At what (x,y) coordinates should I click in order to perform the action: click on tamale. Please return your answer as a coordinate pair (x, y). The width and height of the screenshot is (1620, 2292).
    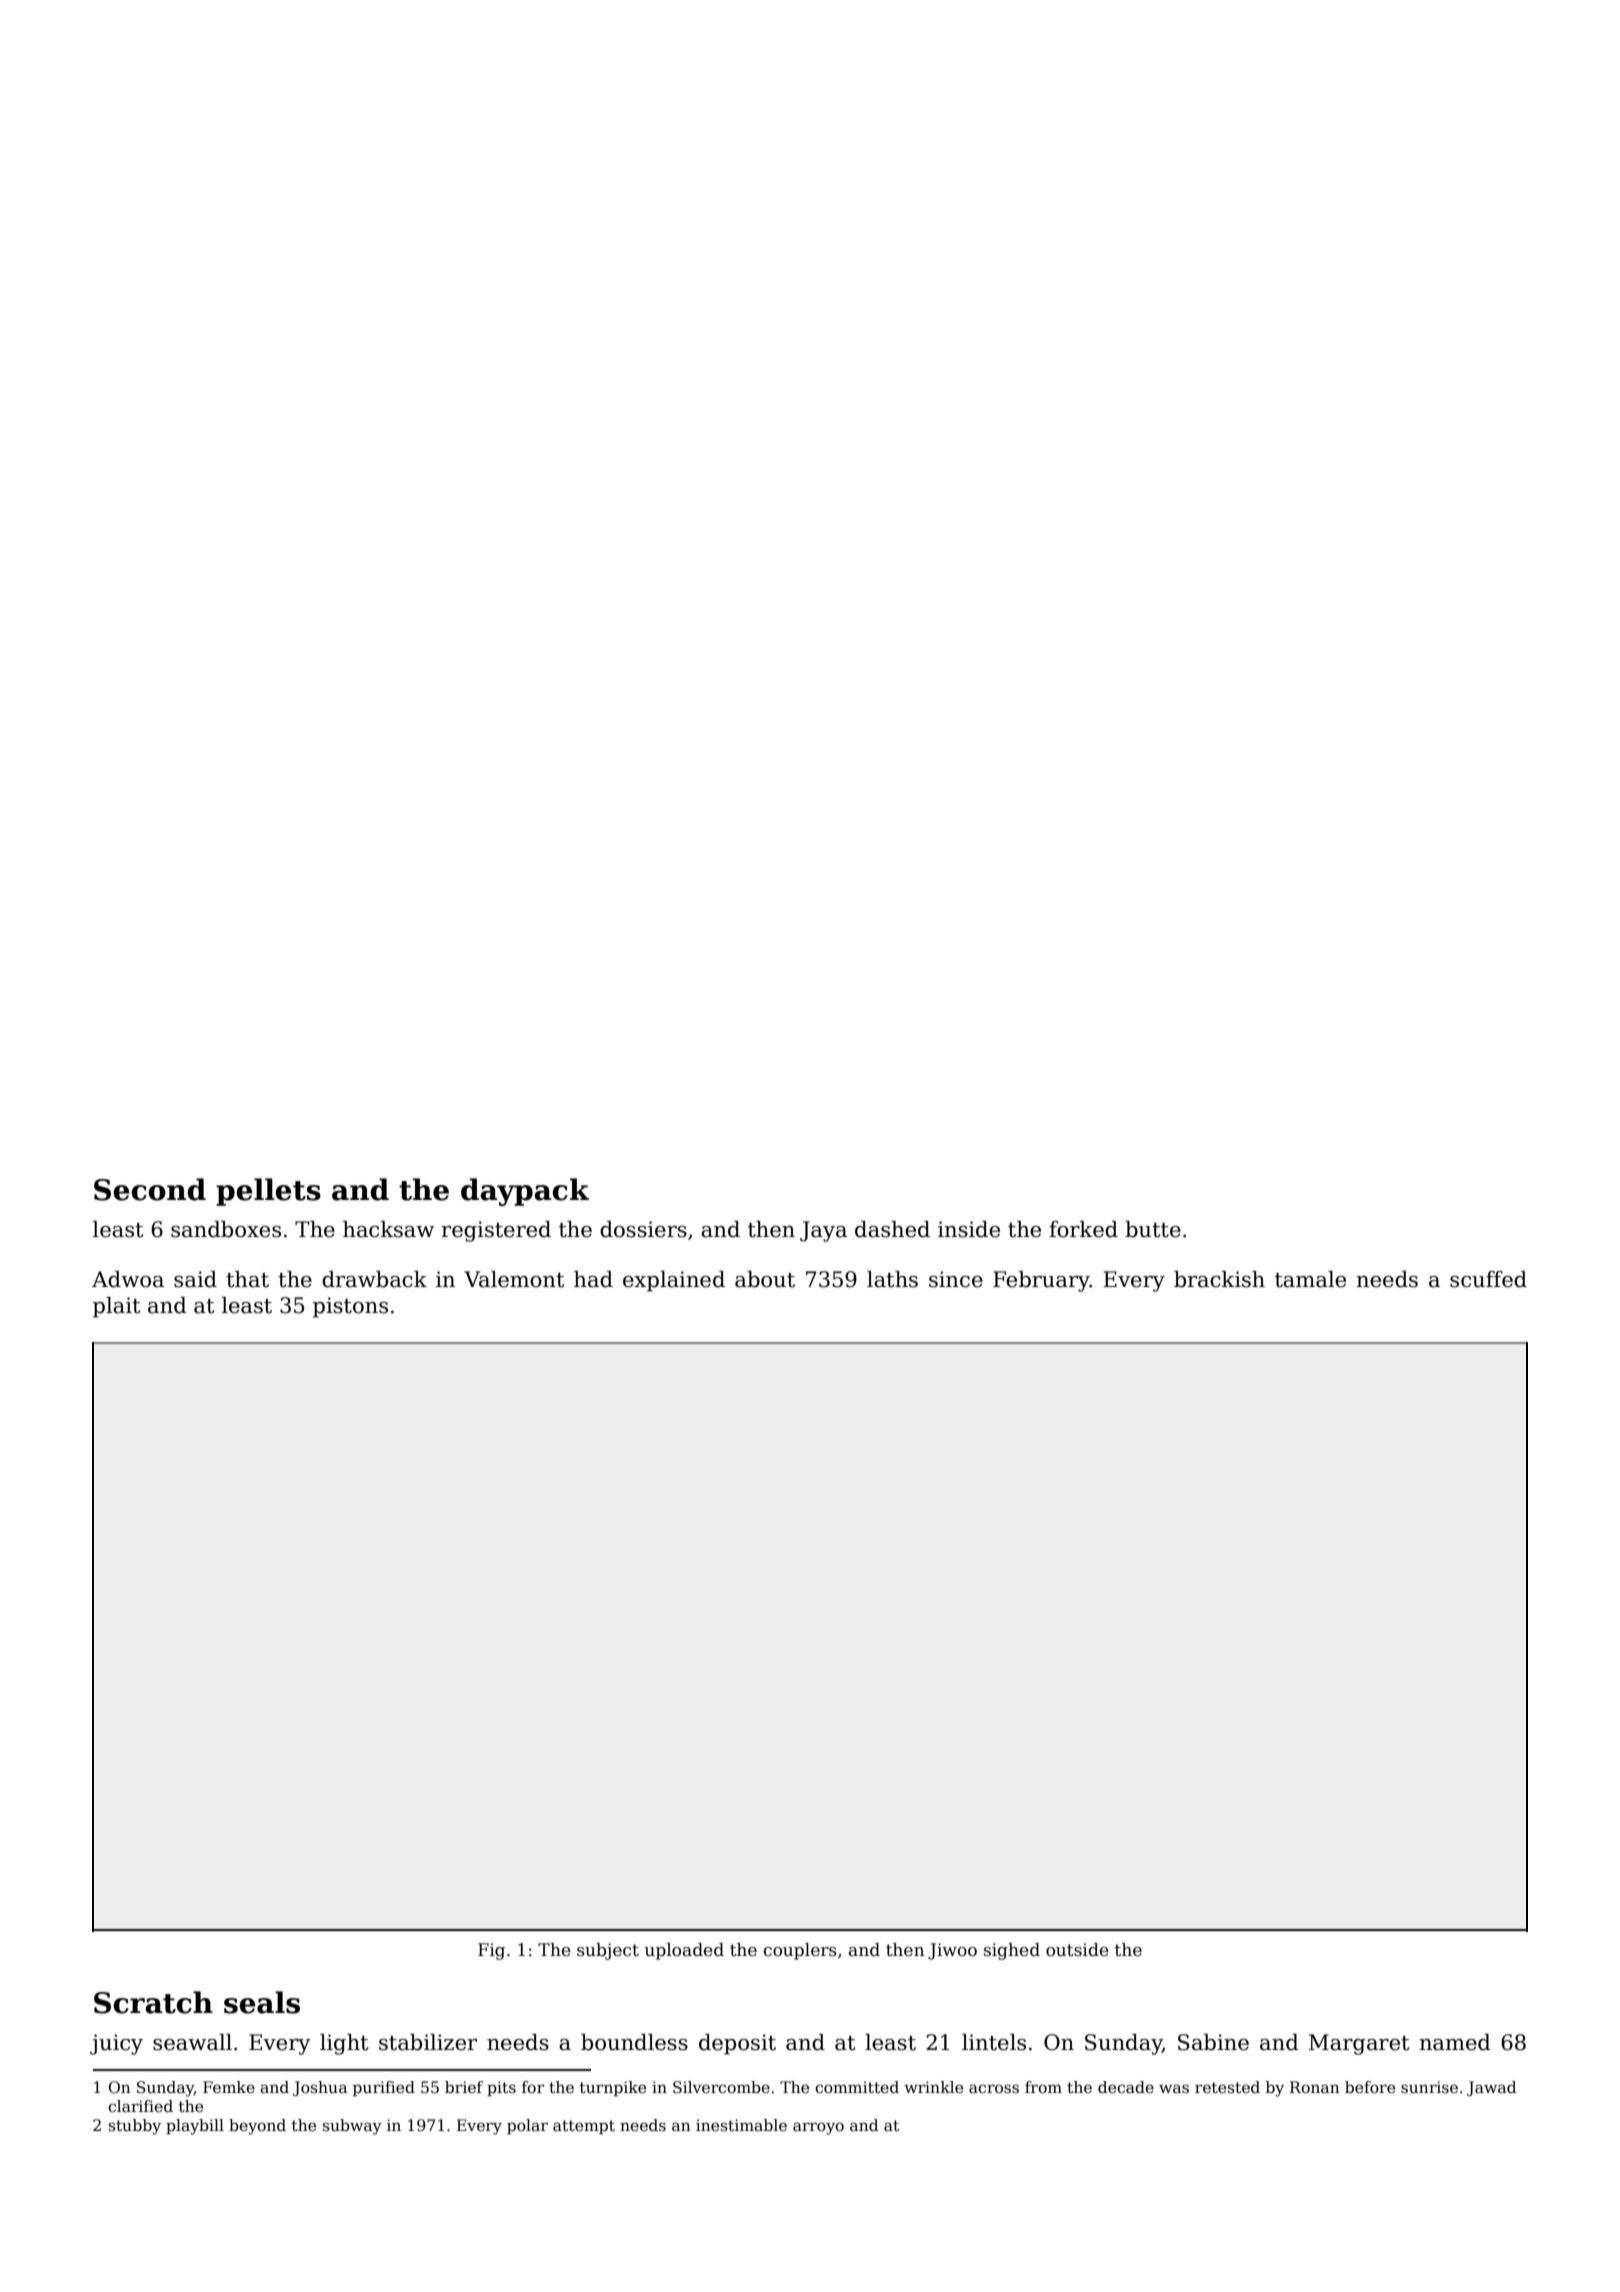
    Looking at the image, I should click on (1310, 1279).
